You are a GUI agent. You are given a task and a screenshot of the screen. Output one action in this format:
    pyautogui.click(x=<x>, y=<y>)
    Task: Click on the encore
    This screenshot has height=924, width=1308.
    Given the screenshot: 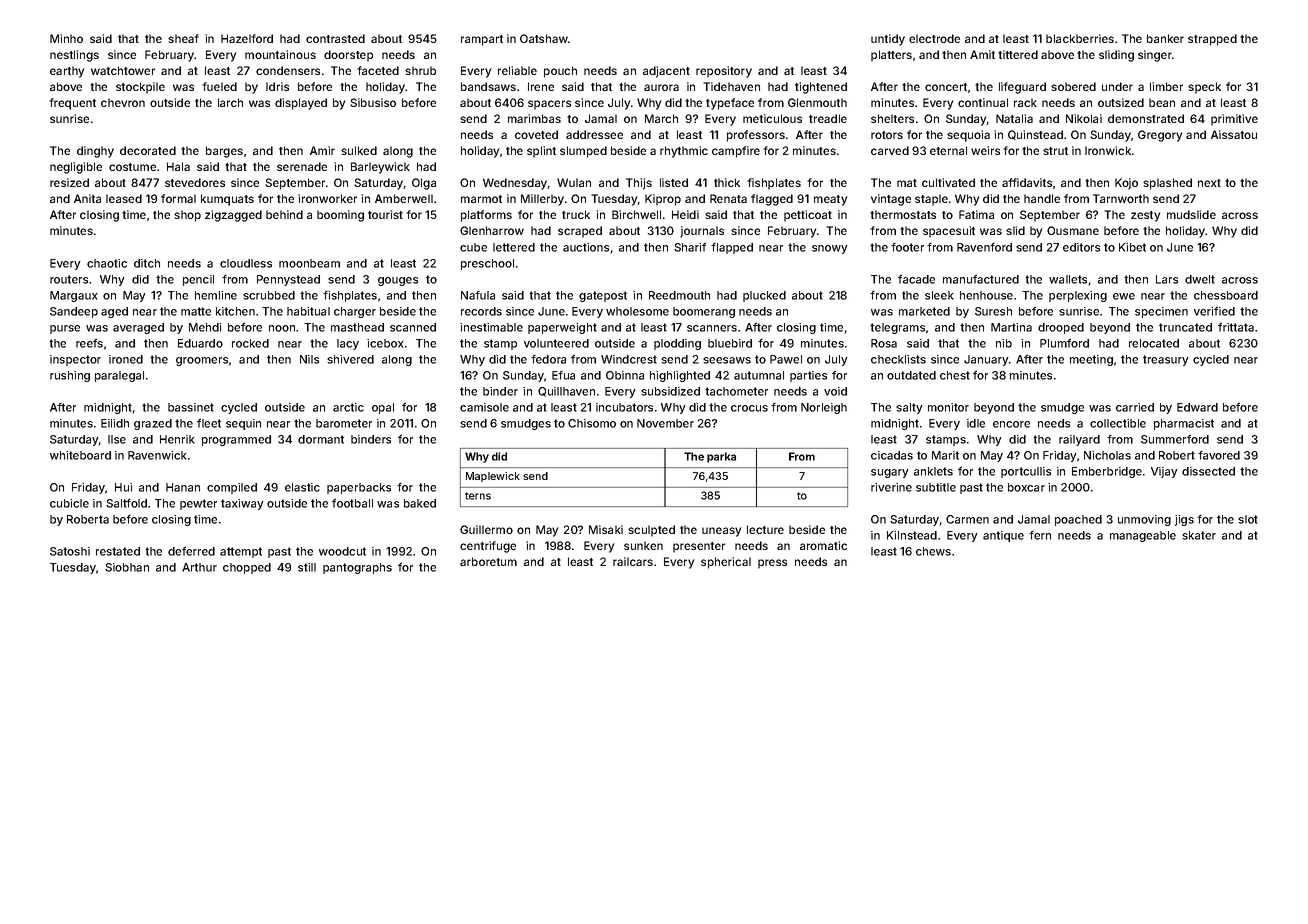 What is the action you would take?
    pyautogui.click(x=1011, y=424)
